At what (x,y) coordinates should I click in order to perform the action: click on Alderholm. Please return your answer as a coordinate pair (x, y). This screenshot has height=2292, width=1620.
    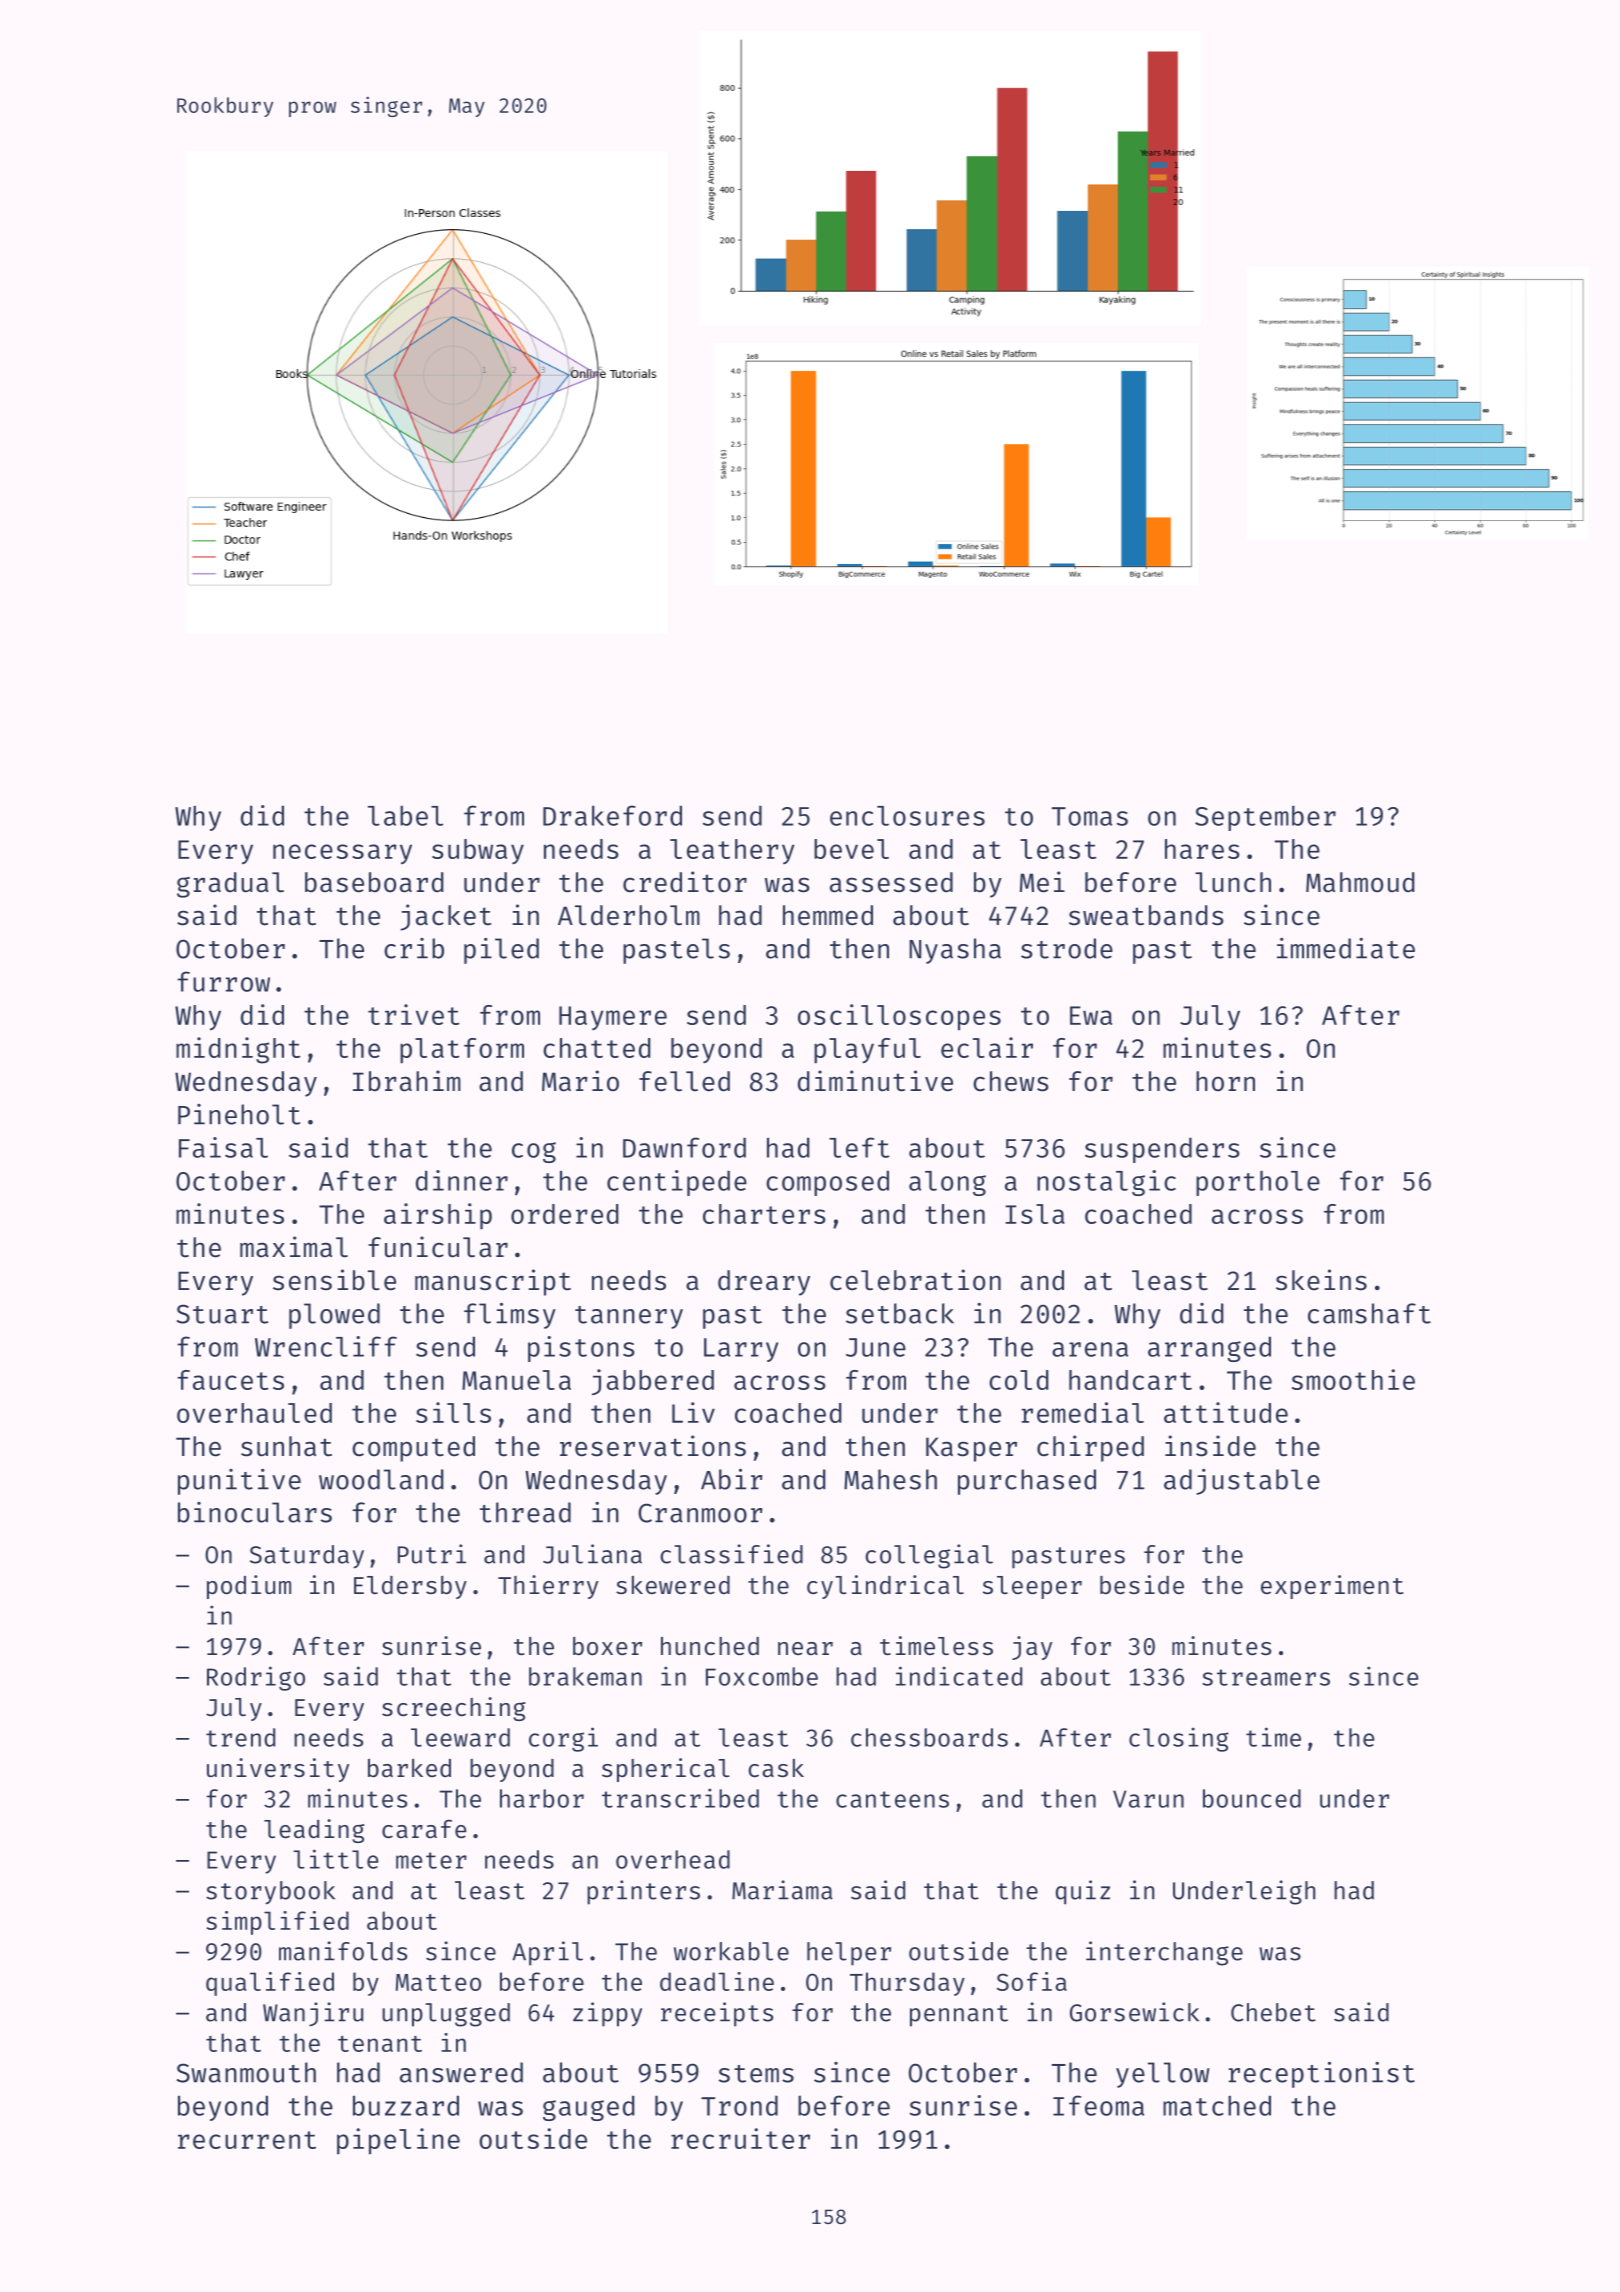
    Looking at the image, I should click on (629, 915).
